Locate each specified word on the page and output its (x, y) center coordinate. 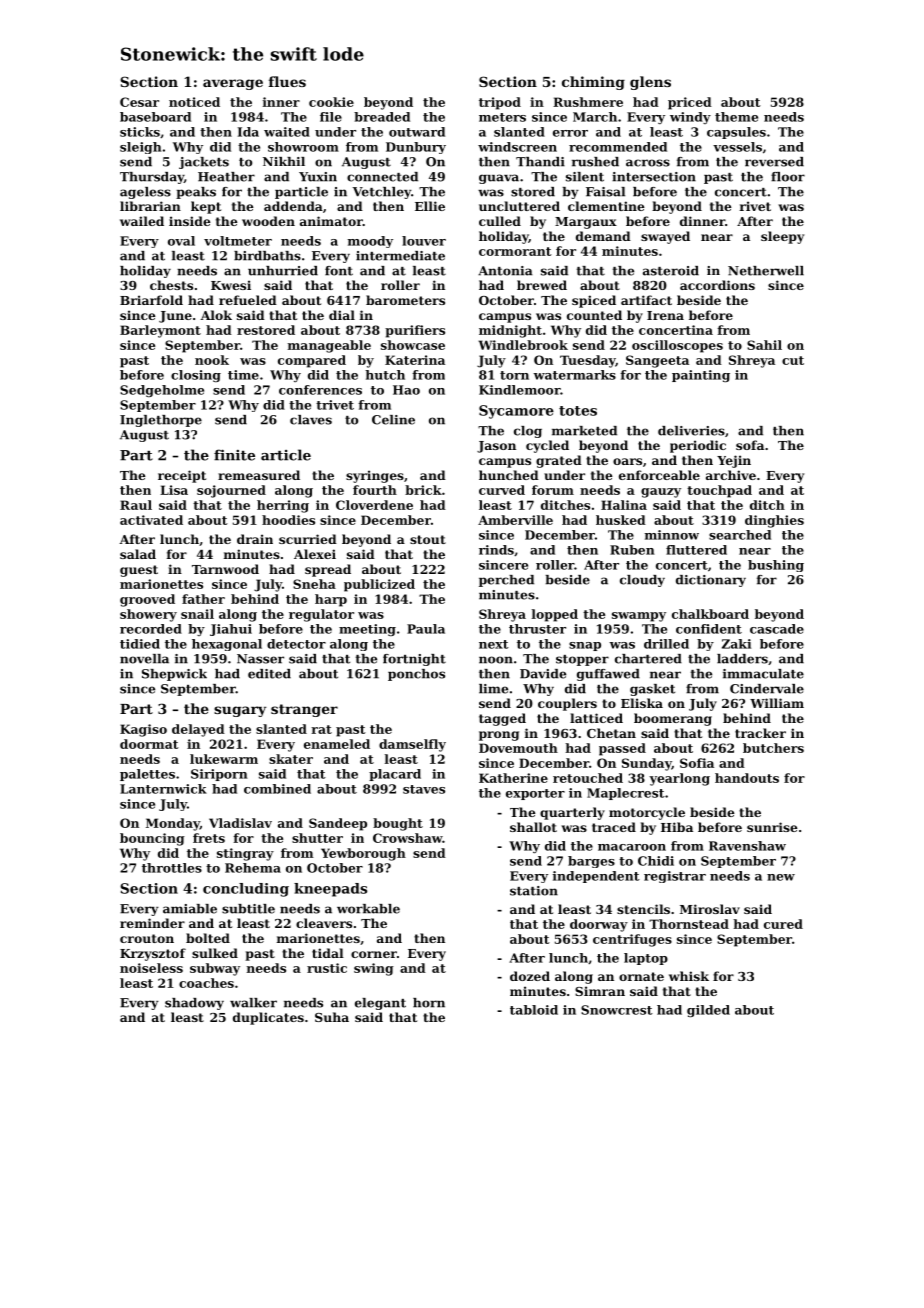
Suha (332, 1017)
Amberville (515, 520)
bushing (776, 566)
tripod (500, 103)
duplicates (268, 1018)
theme (736, 117)
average (233, 84)
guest (139, 571)
